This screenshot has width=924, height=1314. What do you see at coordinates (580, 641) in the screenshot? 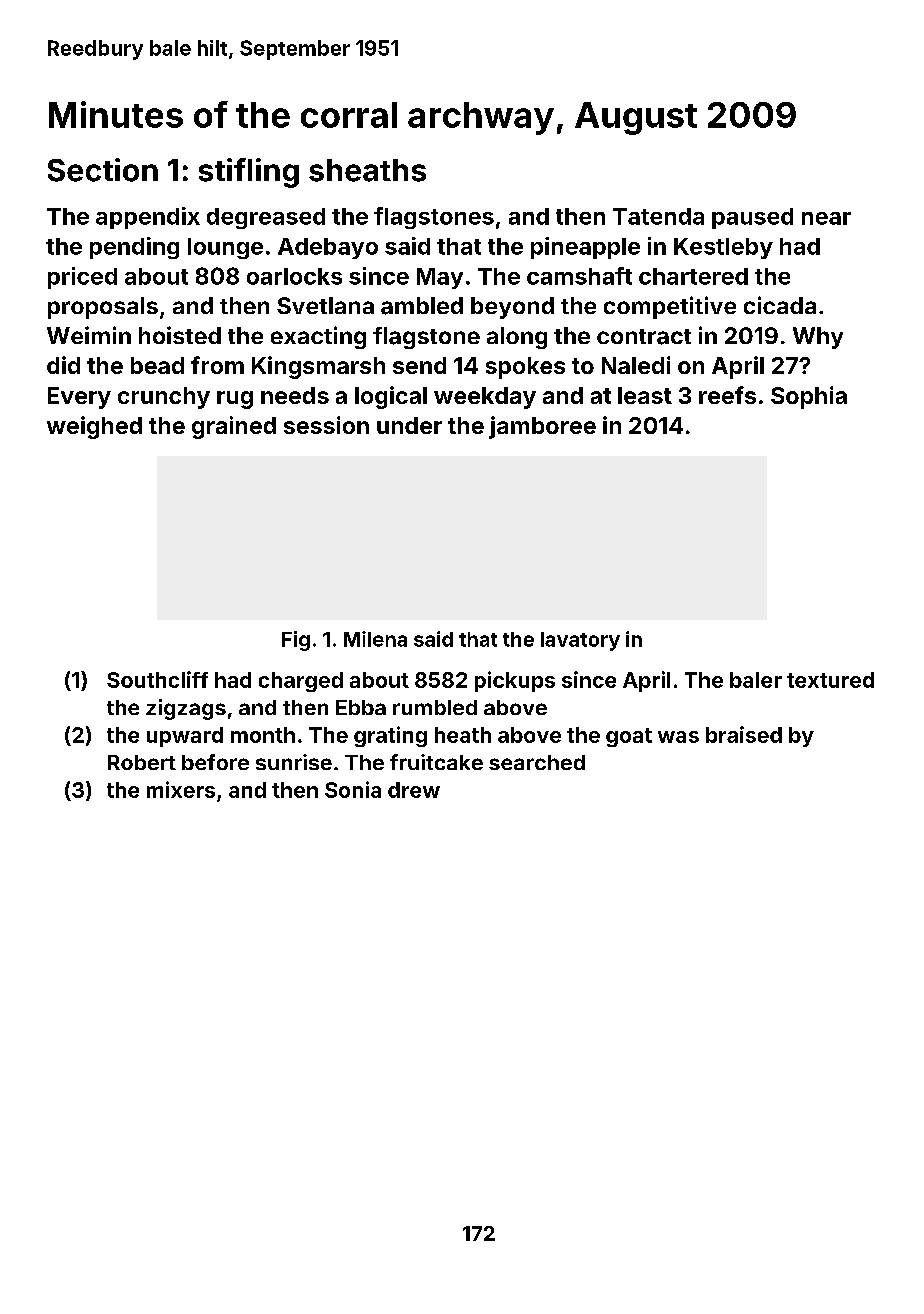
I see `lavatory` at bounding box center [580, 641].
